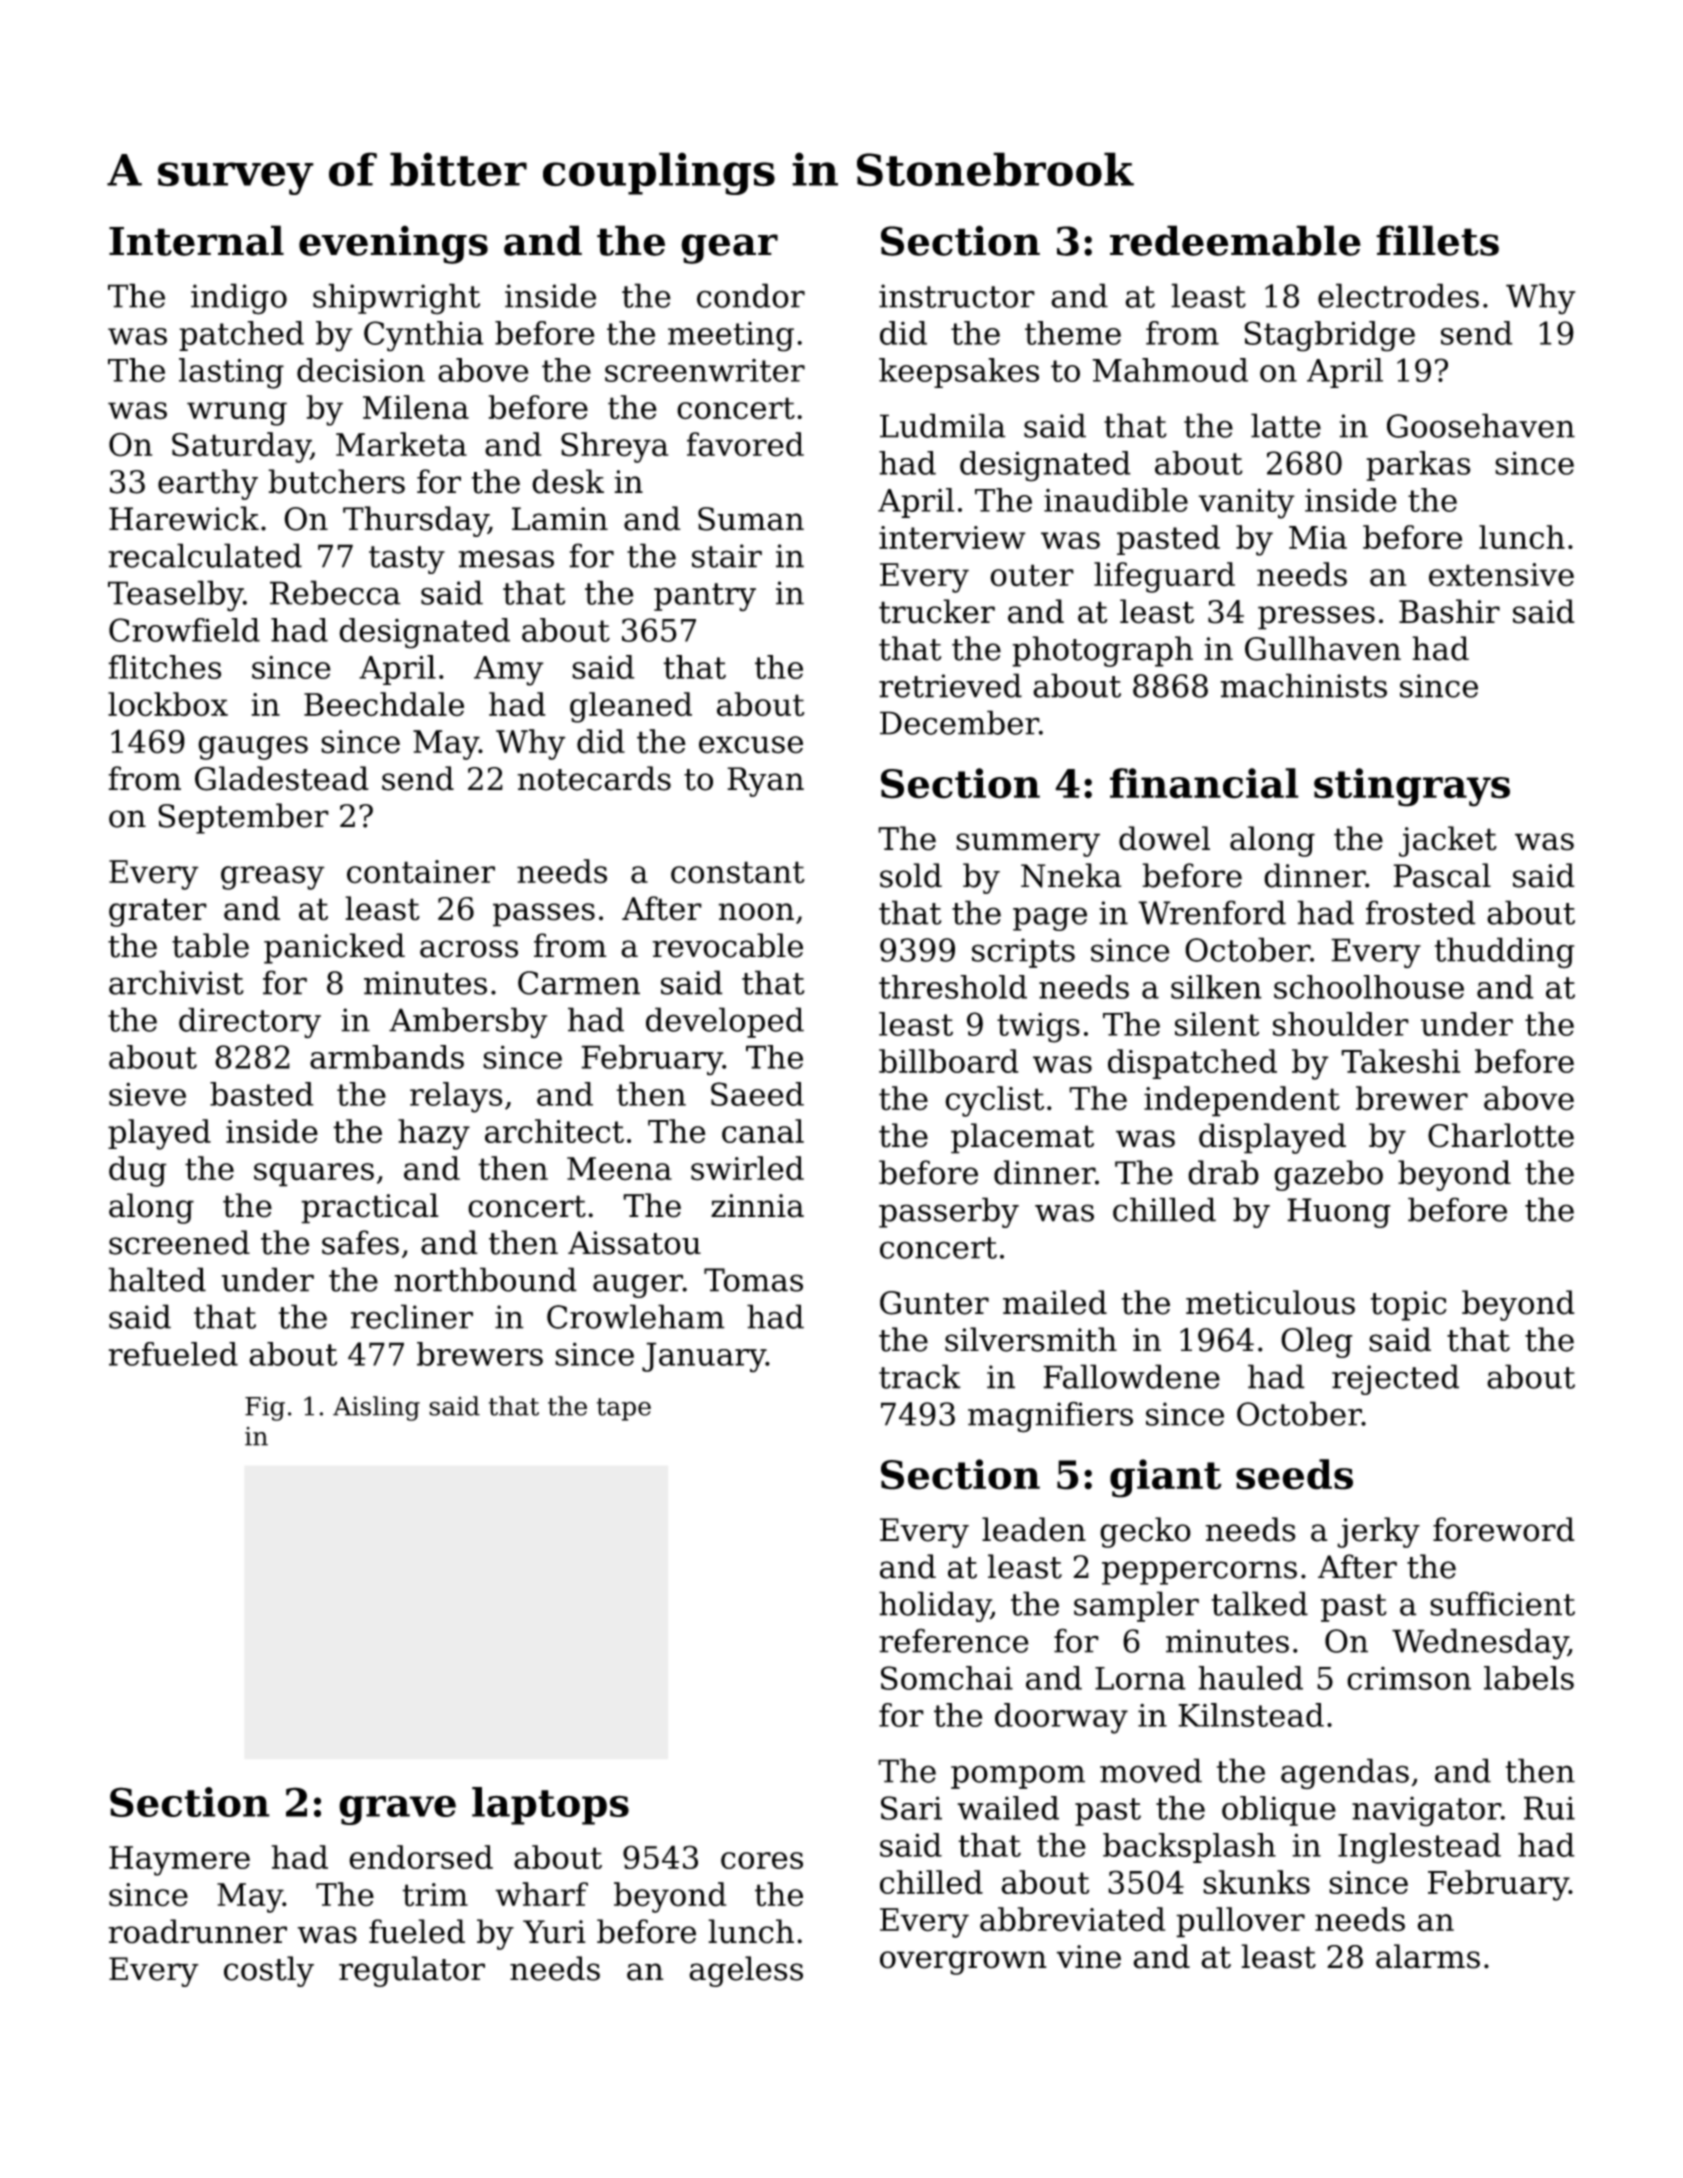 The height and width of the screenshot is (2178, 1683). What do you see at coordinates (179, 1861) in the screenshot?
I see `Haymere` at bounding box center [179, 1861].
